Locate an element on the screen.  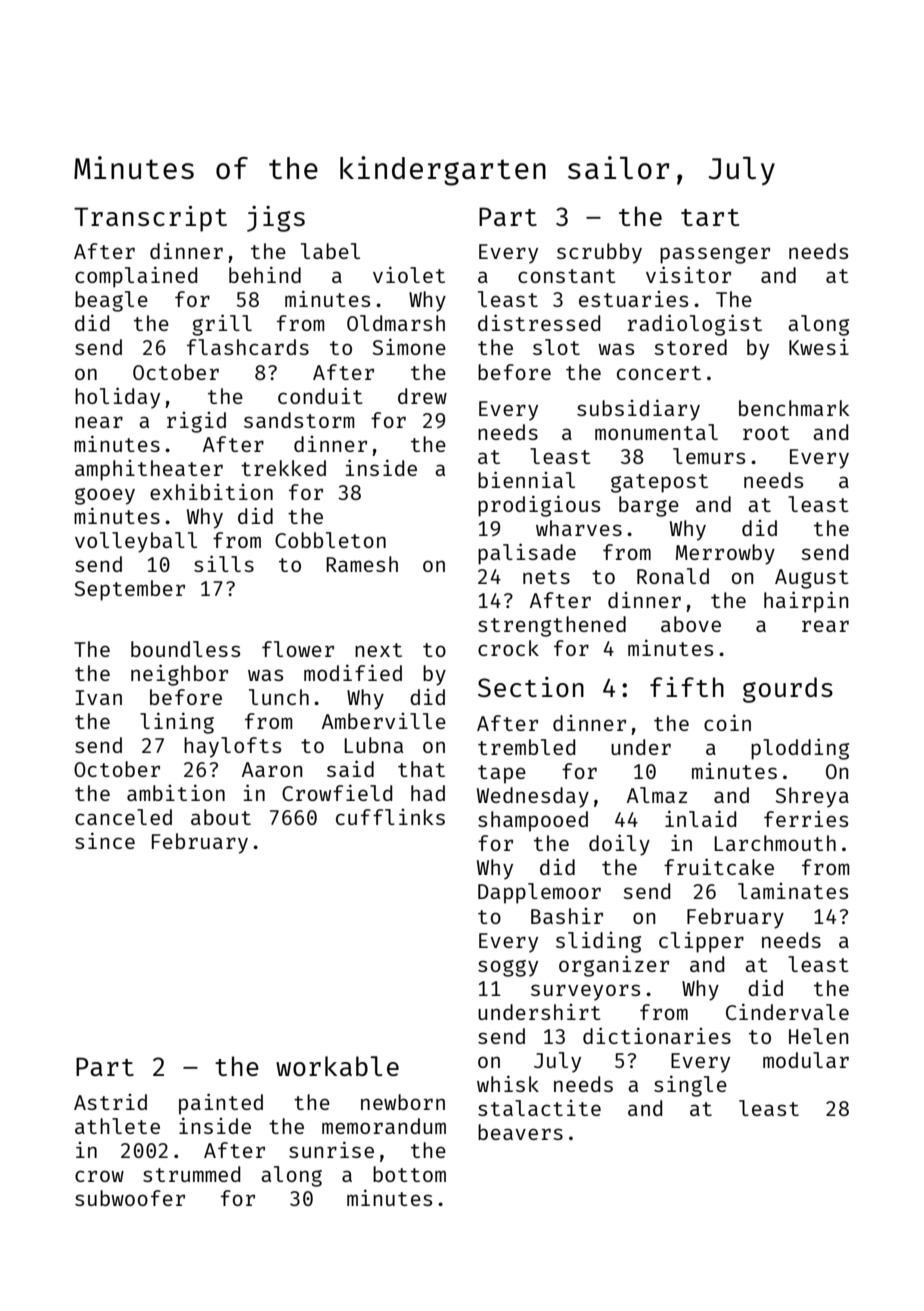
lunch is located at coordinates (279, 697).
